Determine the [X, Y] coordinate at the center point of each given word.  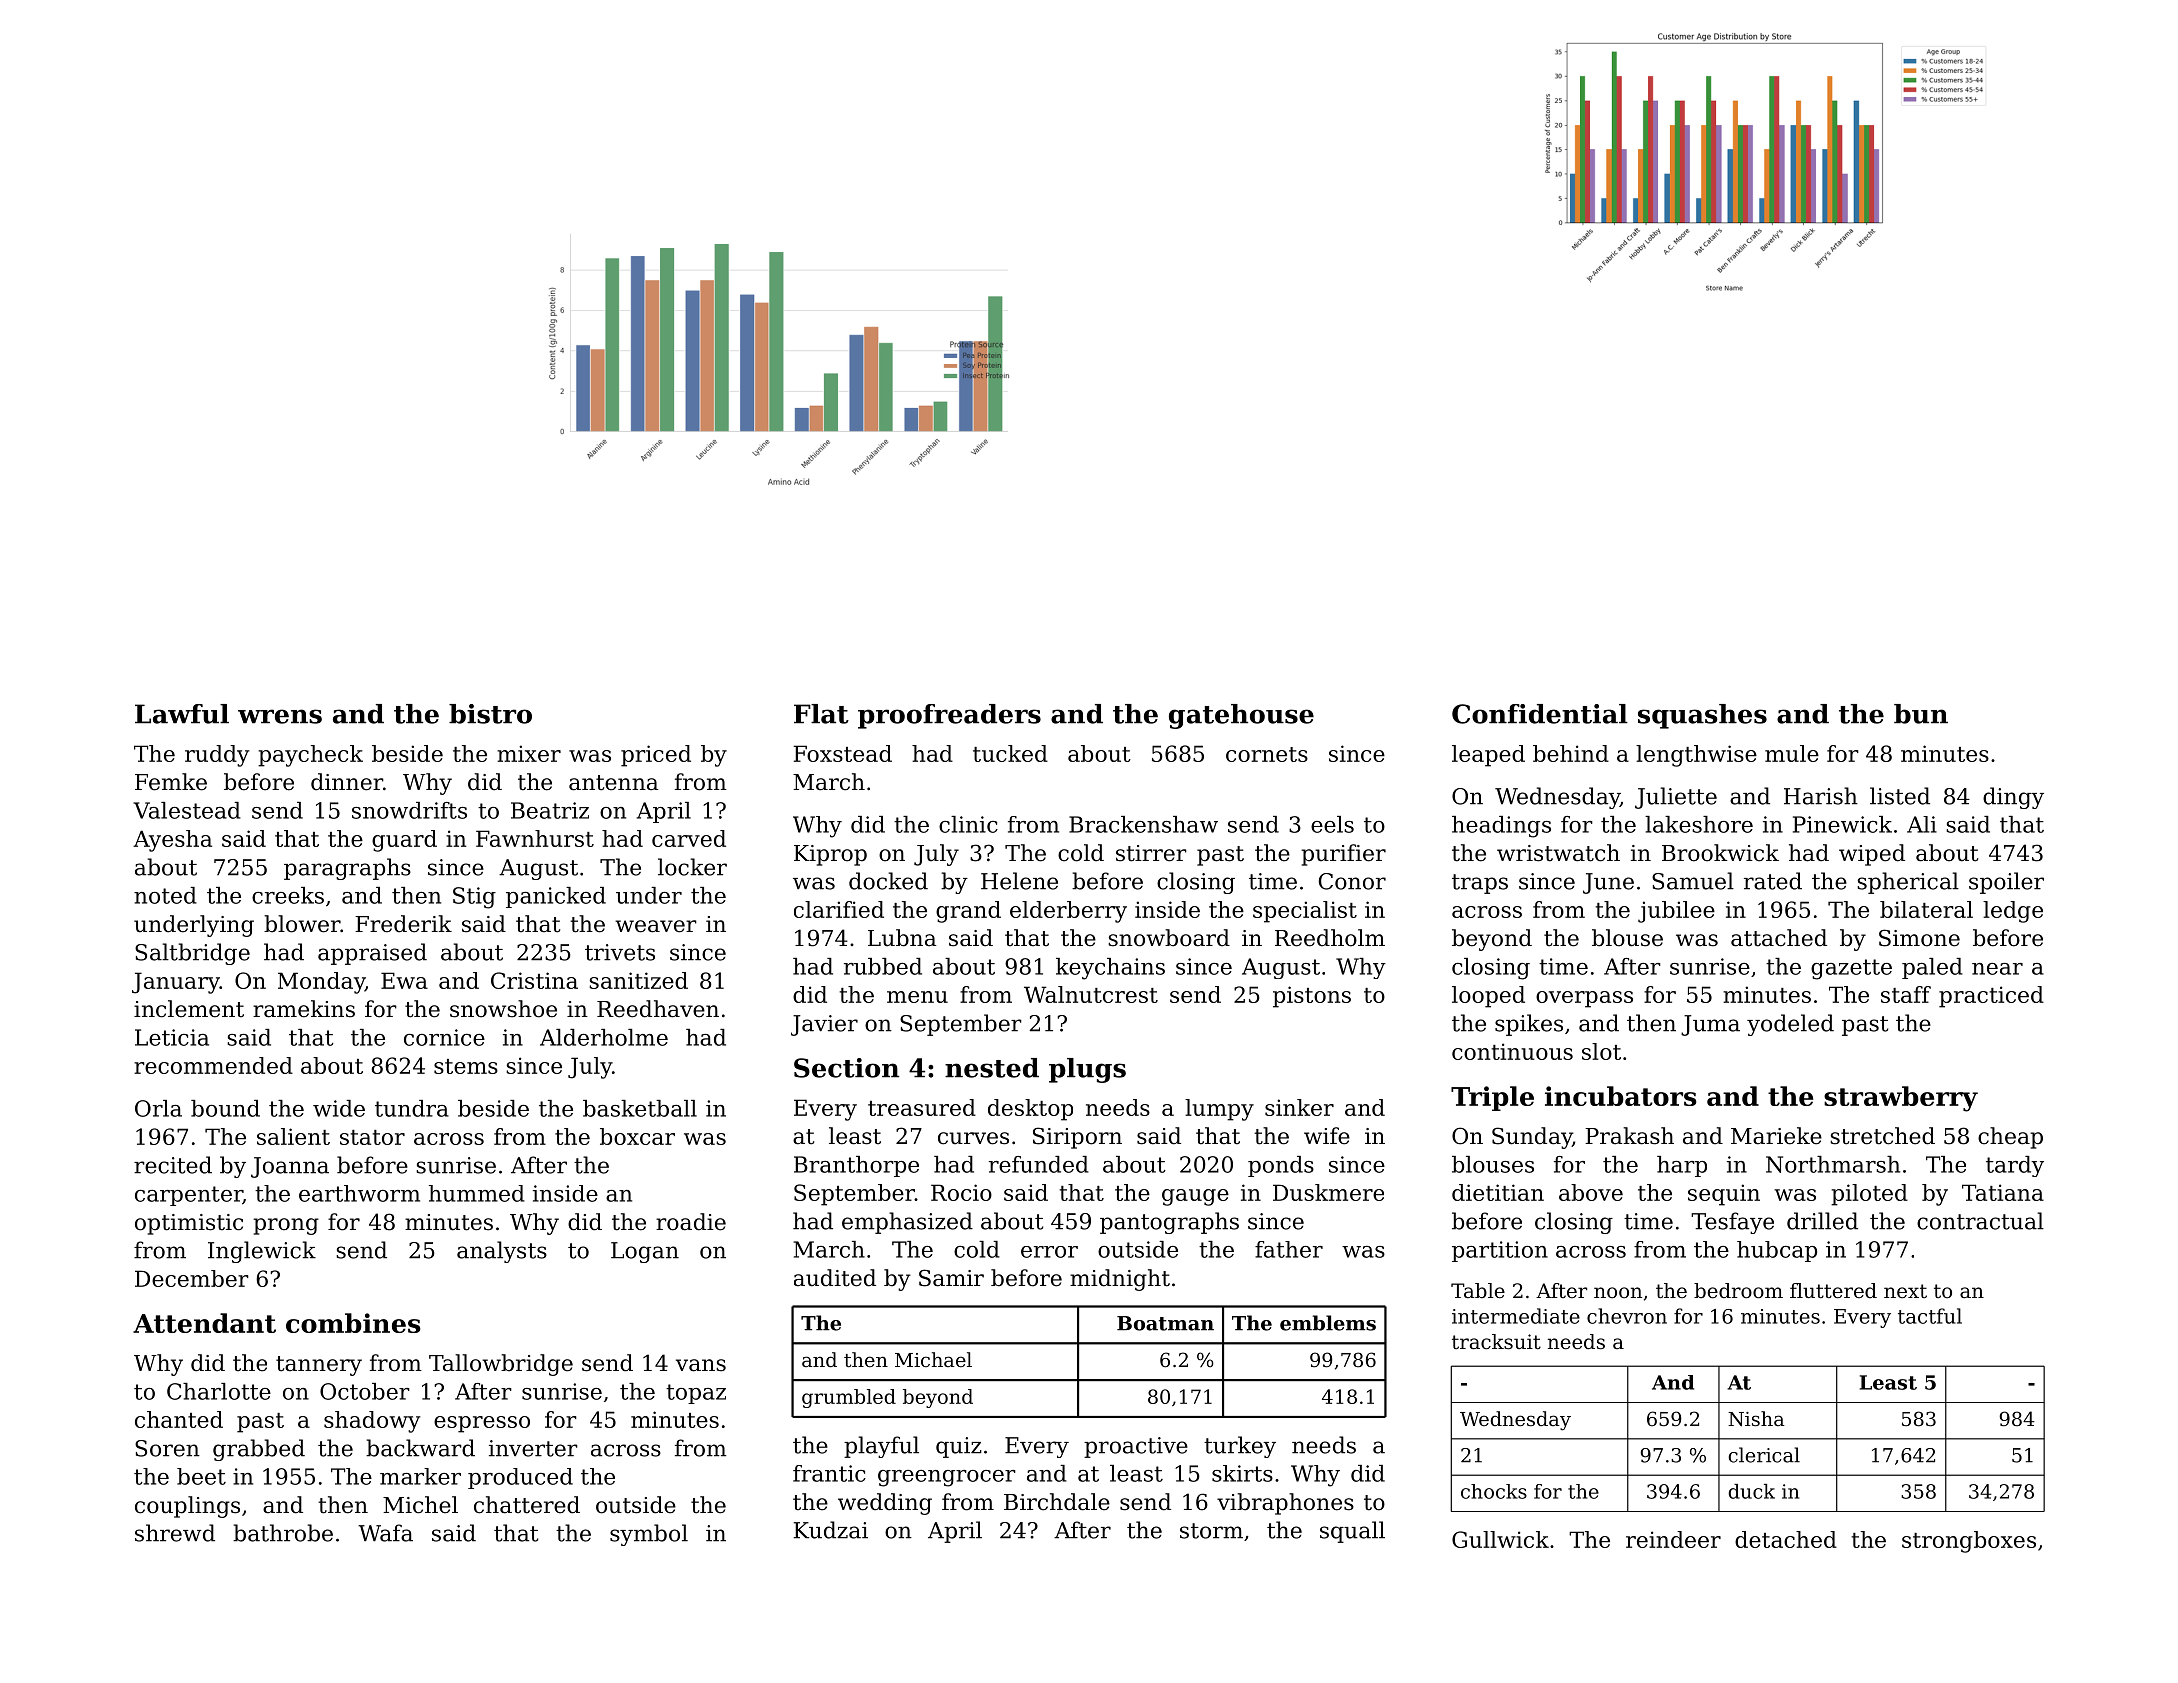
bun [1921, 714]
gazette [1851, 969]
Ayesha [172, 841]
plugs [1087, 1070]
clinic [968, 824]
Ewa [404, 980]
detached [1786, 1539]
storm [1211, 1531]
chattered [527, 1505]
